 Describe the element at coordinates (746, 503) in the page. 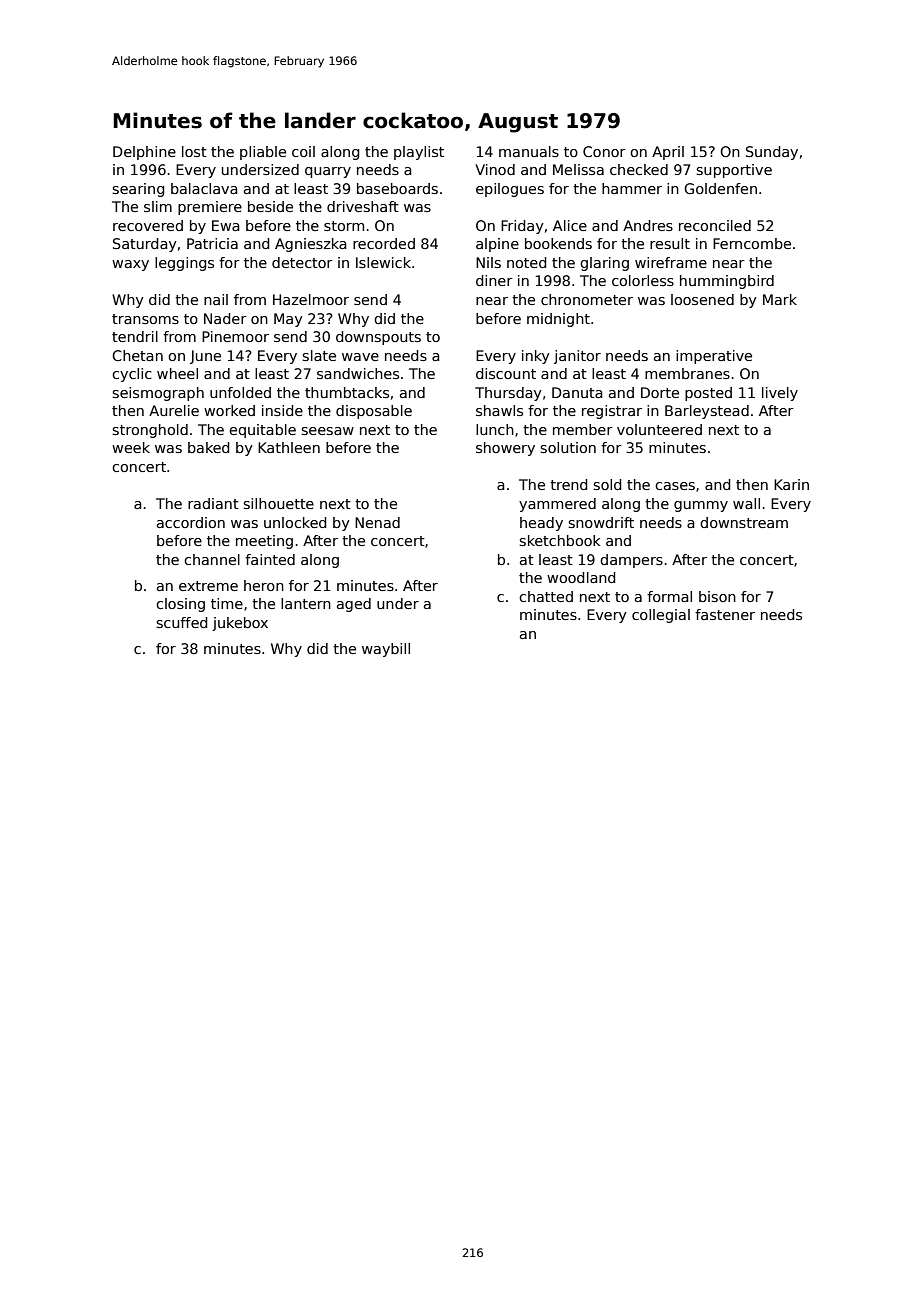

I see `wall` at that location.
